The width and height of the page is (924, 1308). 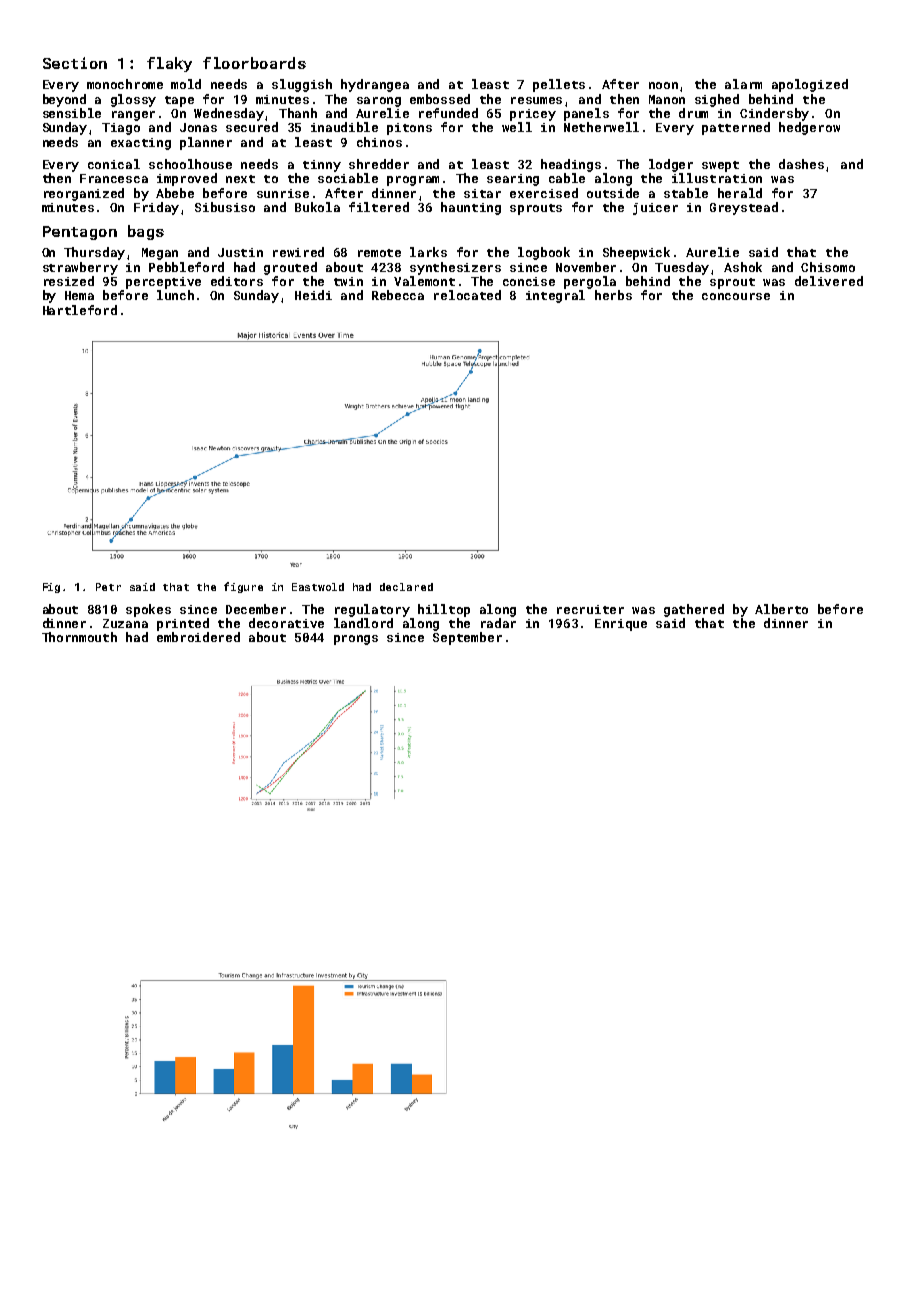 What do you see at coordinates (781, 609) in the page?
I see `Alberto` at bounding box center [781, 609].
